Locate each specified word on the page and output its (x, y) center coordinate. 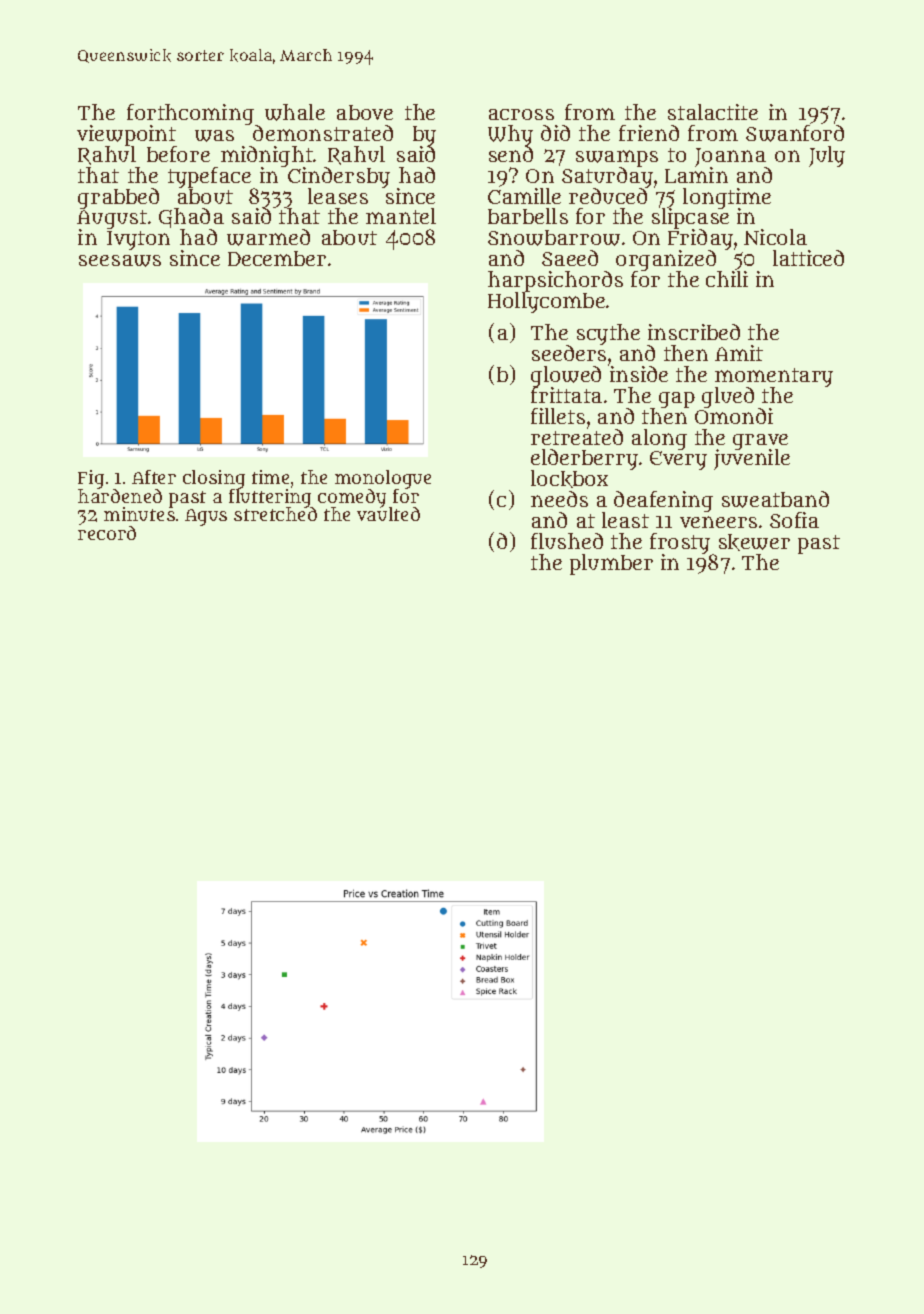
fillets (558, 416)
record (107, 533)
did (555, 133)
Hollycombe (546, 303)
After (154, 477)
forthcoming (190, 114)
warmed (268, 237)
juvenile (752, 460)
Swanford (795, 133)
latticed (808, 258)
